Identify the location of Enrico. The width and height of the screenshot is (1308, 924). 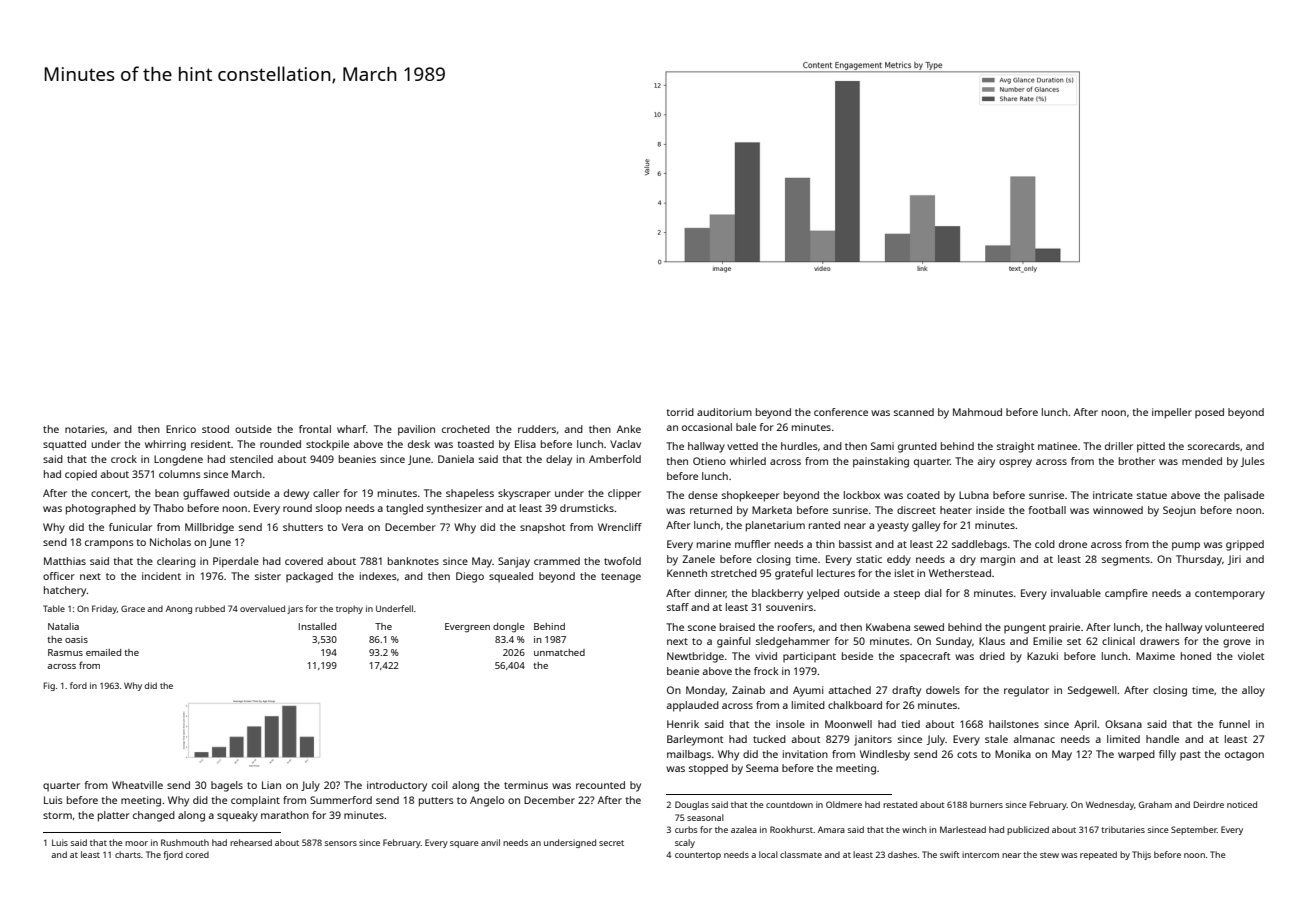
(181, 429).
